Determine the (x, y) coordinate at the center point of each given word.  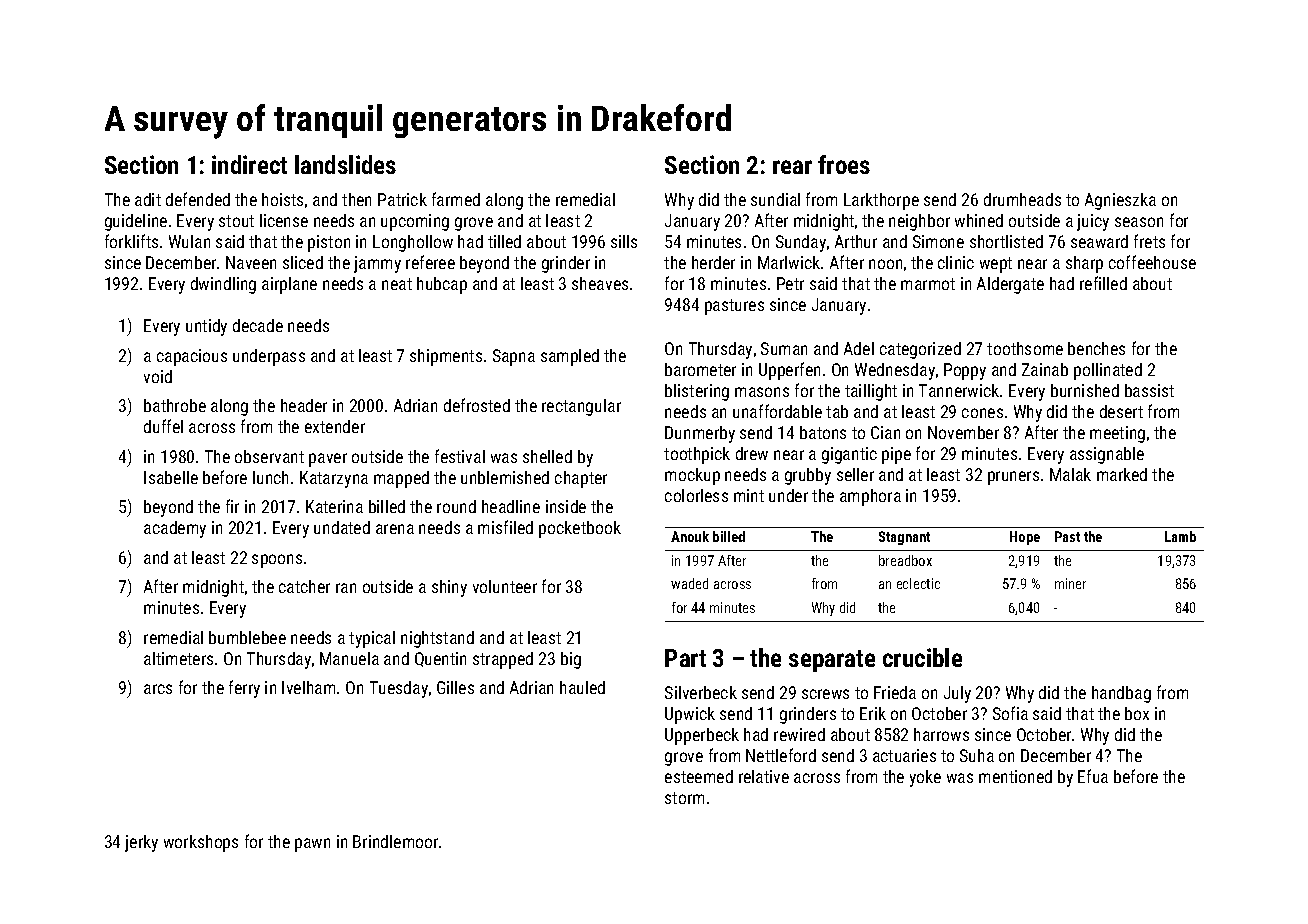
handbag (1121, 694)
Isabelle (171, 477)
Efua (1093, 776)
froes (844, 164)
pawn (312, 845)
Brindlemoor (395, 841)
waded (689, 583)
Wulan (189, 241)
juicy (1093, 222)
